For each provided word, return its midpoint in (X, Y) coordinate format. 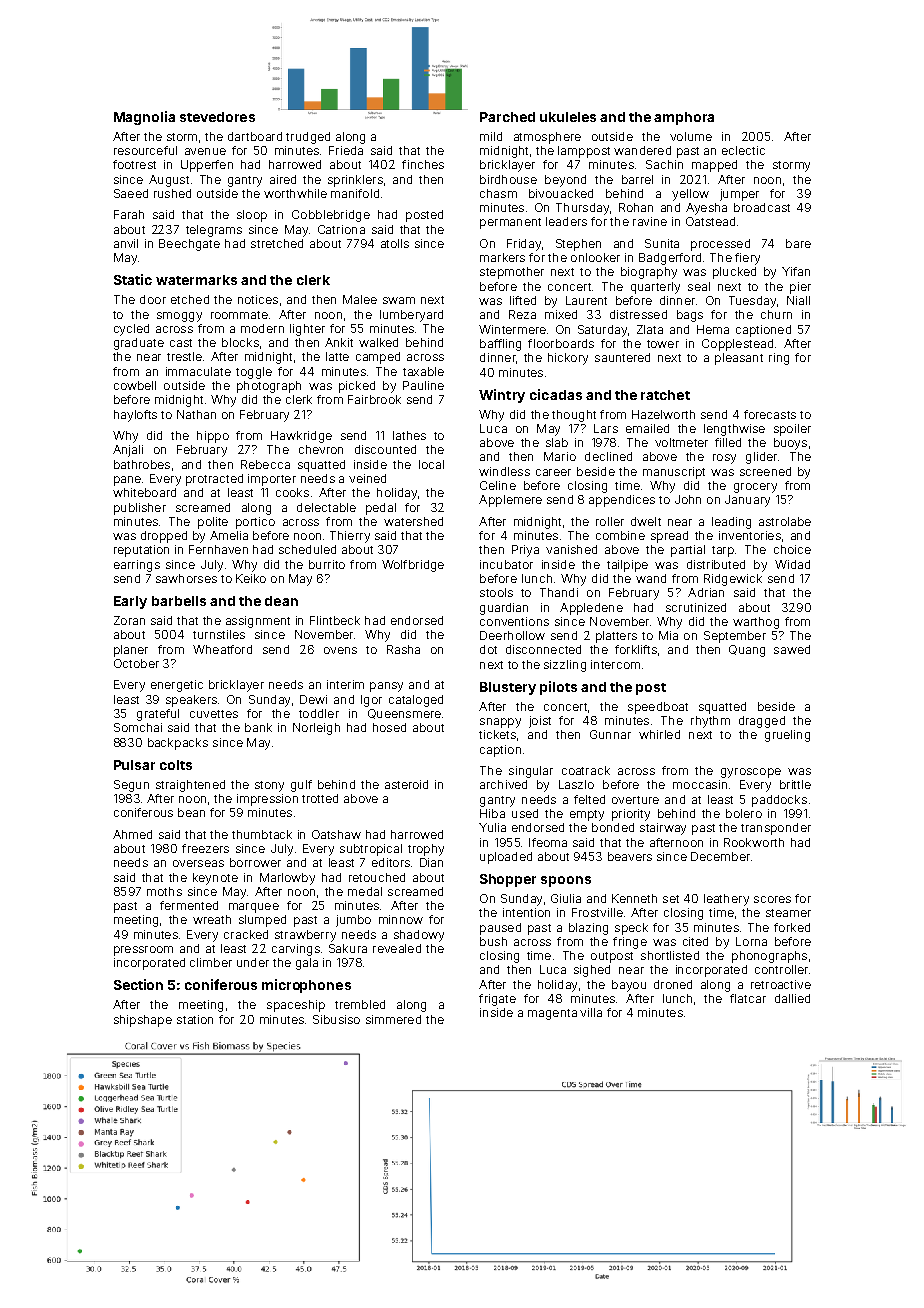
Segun (131, 786)
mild (491, 136)
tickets (497, 734)
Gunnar (610, 734)
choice (792, 549)
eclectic (743, 150)
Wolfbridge (413, 566)
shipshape (143, 1021)
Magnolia (144, 118)
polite (213, 523)
